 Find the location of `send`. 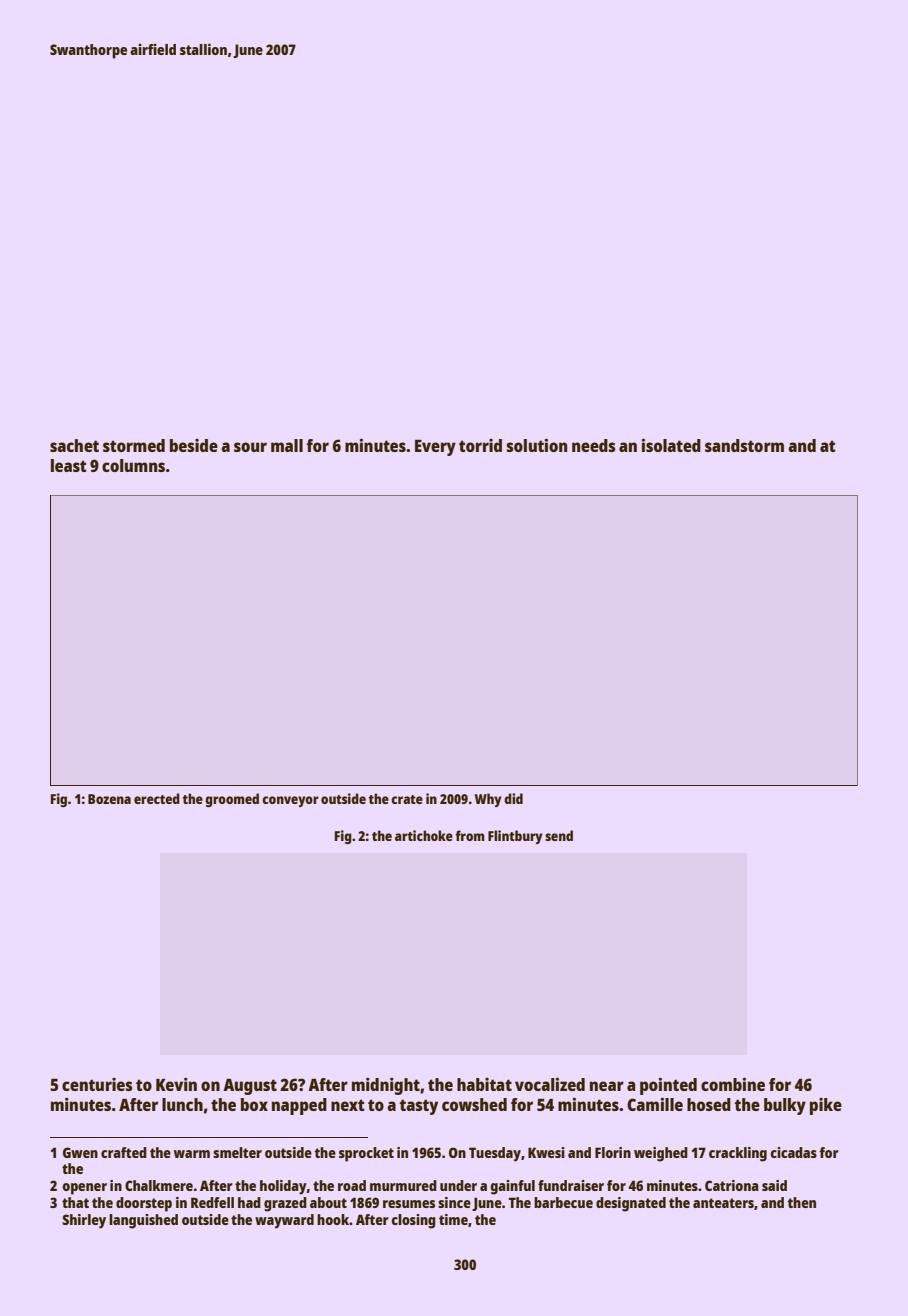

send is located at coordinates (559, 835).
